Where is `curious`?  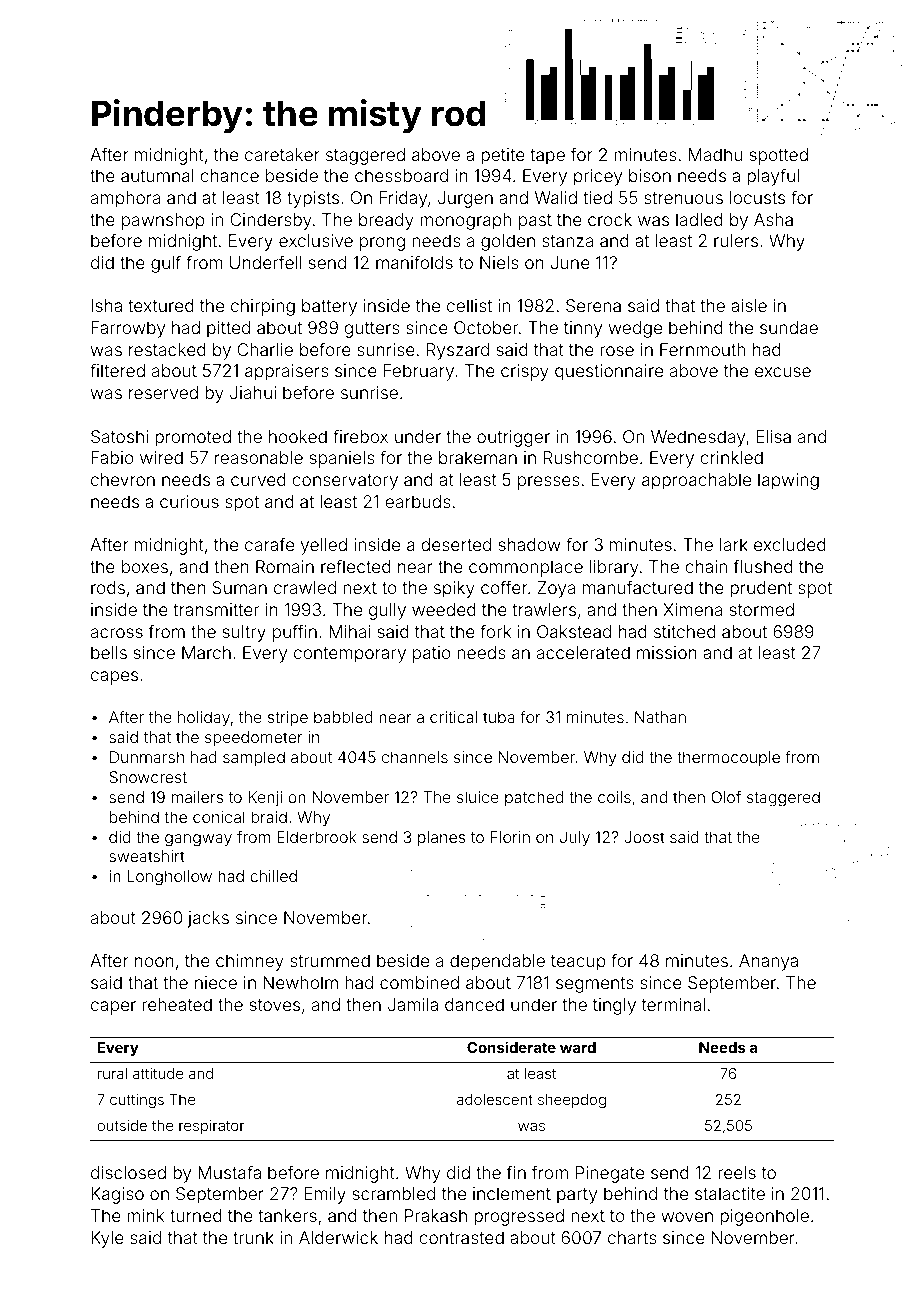 curious is located at coordinates (189, 501).
